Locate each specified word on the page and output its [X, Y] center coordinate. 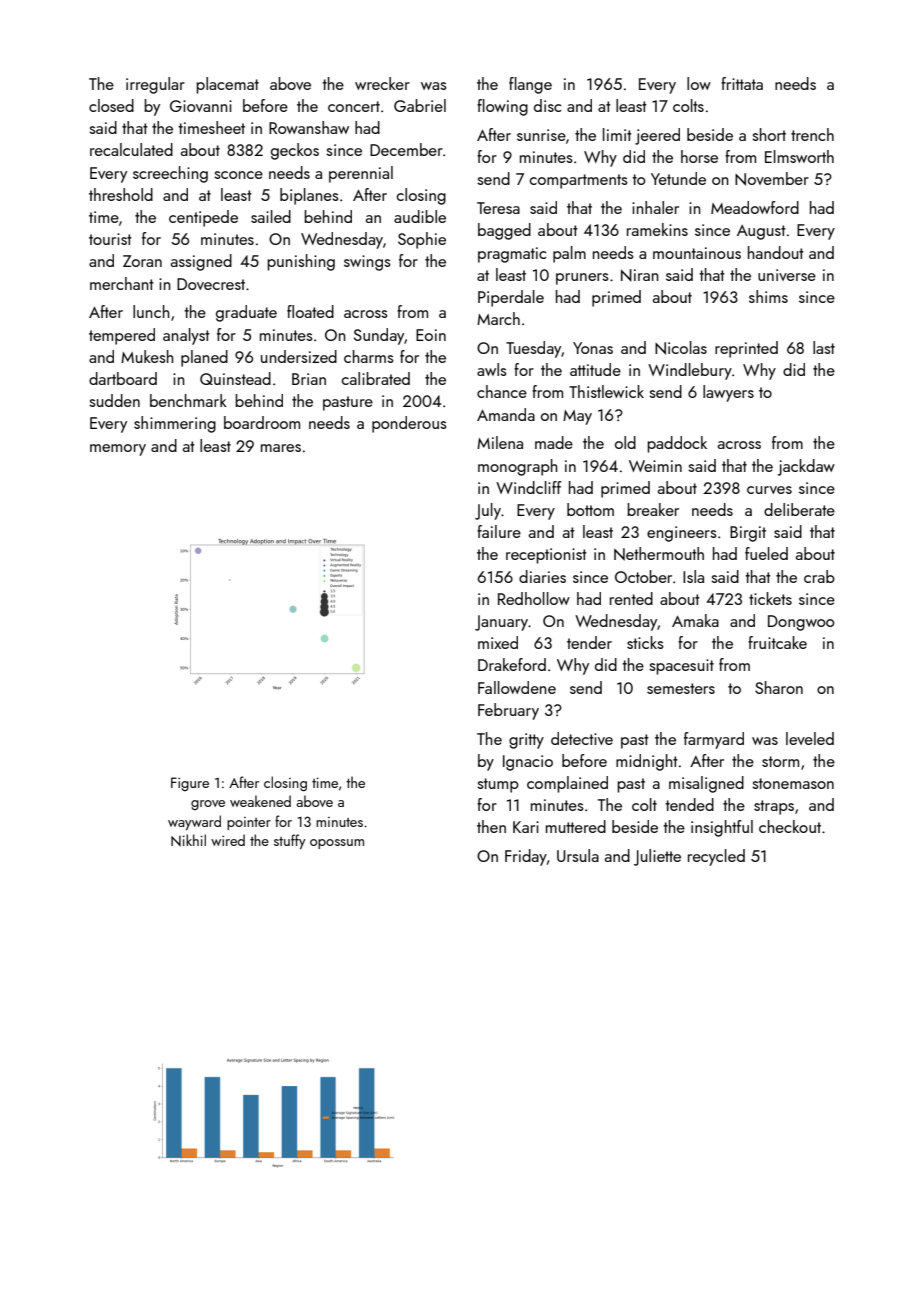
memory [118, 450]
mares [281, 448]
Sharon [779, 687]
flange [530, 85]
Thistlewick [606, 391]
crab [819, 576]
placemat [227, 85]
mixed [498, 642]
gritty [526, 741]
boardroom [262, 422]
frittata [742, 83]
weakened [260, 801]
